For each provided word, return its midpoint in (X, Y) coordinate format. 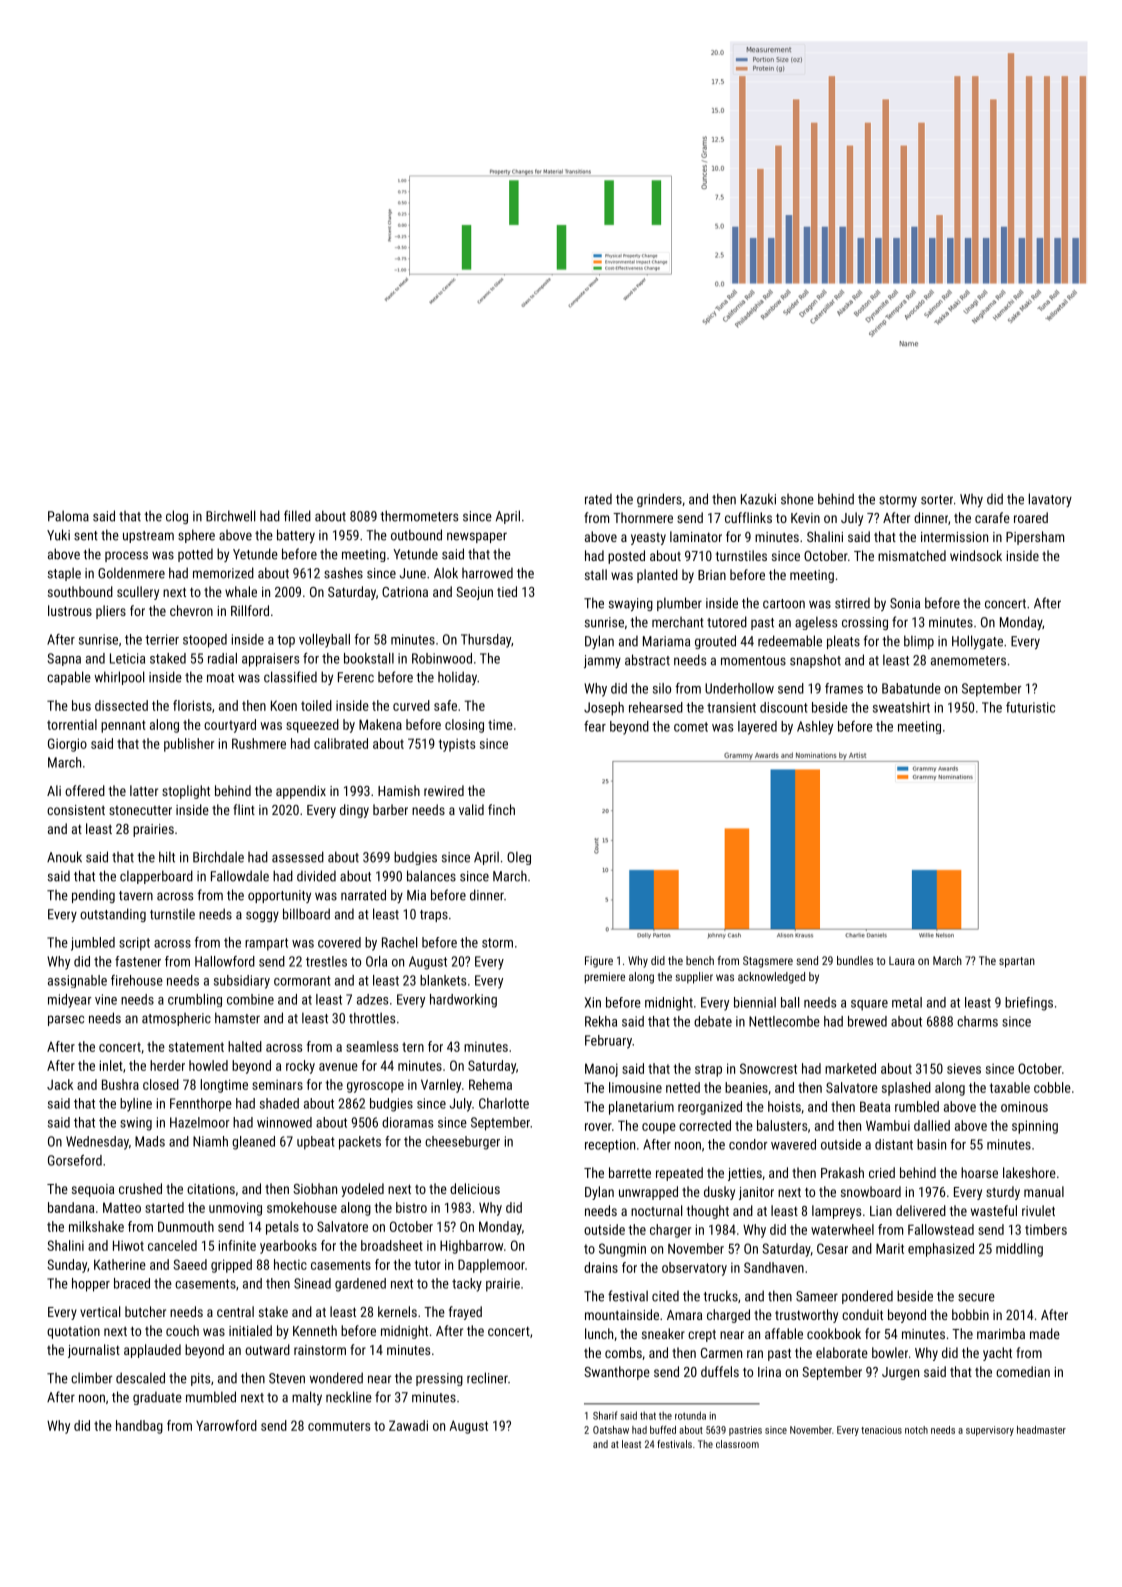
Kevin (805, 518)
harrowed (487, 573)
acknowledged (771, 978)
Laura (902, 960)
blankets (443, 980)
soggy (262, 916)
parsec (66, 1020)
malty (307, 1398)
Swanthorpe (617, 1373)
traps (434, 916)
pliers (111, 612)
